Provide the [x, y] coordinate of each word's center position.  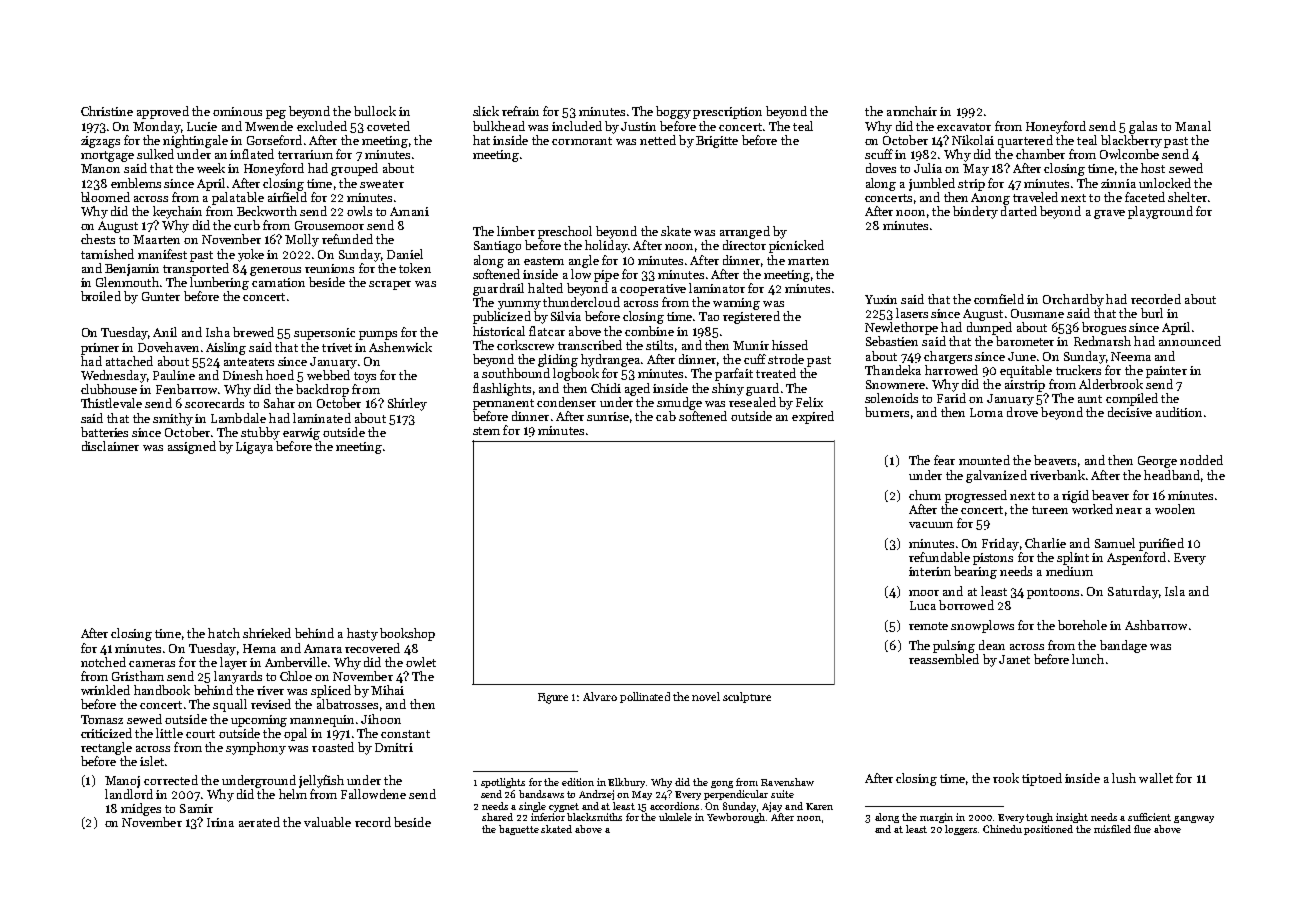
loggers [961, 830]
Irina [220, 822]
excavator [964, 127]
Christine [107, 111]
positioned [1048, 830]
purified [1161, 544]
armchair [912, 111]
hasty [362, 634]
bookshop [407, 634]
